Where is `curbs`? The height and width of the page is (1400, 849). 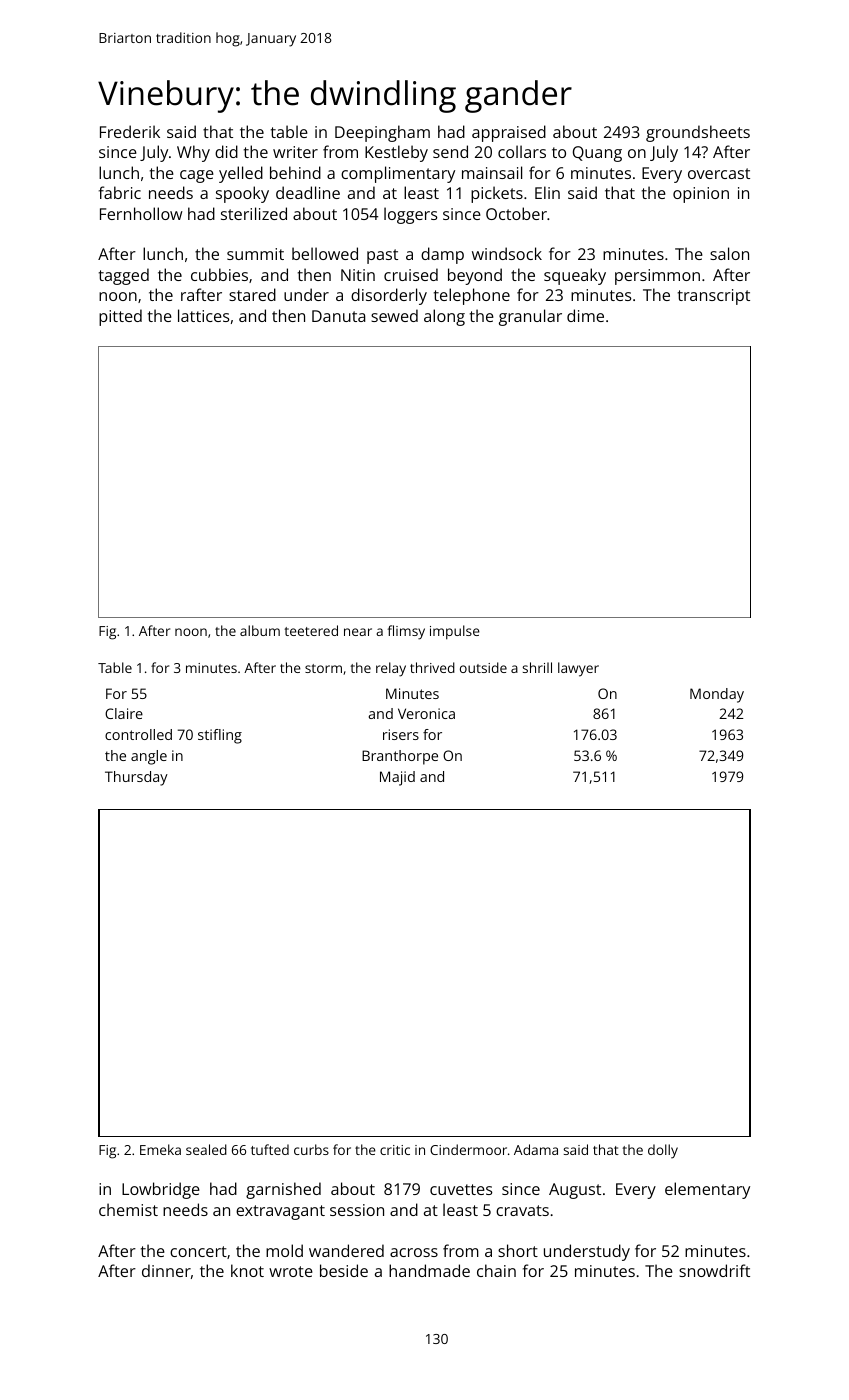
curbs is located at coordinates (311, 1149).
